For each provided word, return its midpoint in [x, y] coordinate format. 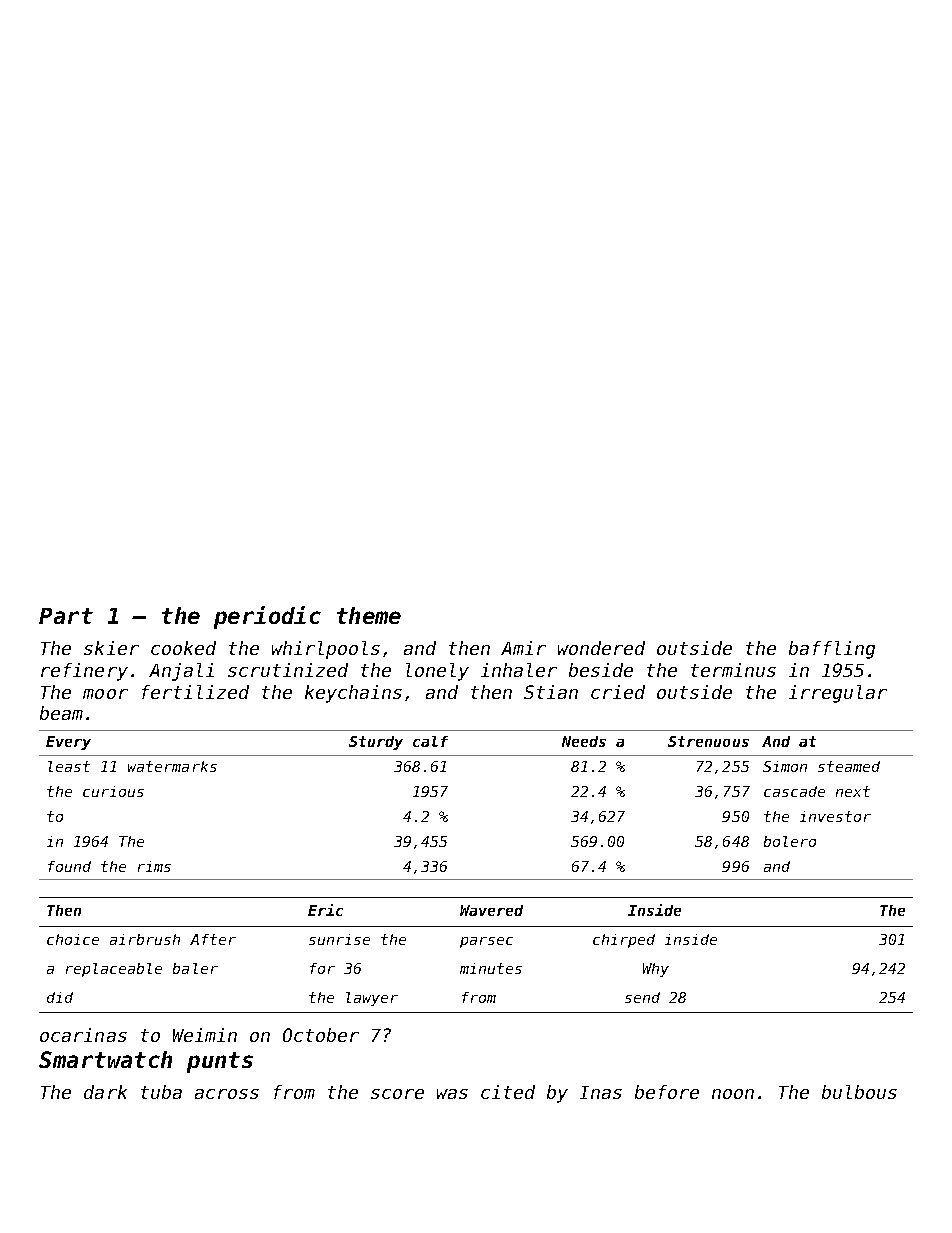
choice [73, 939]
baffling [832, 650]
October [321, 1035]
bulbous [859, 1092]
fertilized [195, 692]
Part [66, 616]
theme [369, 615]
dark [105, 1092]
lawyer [372, 999]
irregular [838, 694]
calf [430, 741]
